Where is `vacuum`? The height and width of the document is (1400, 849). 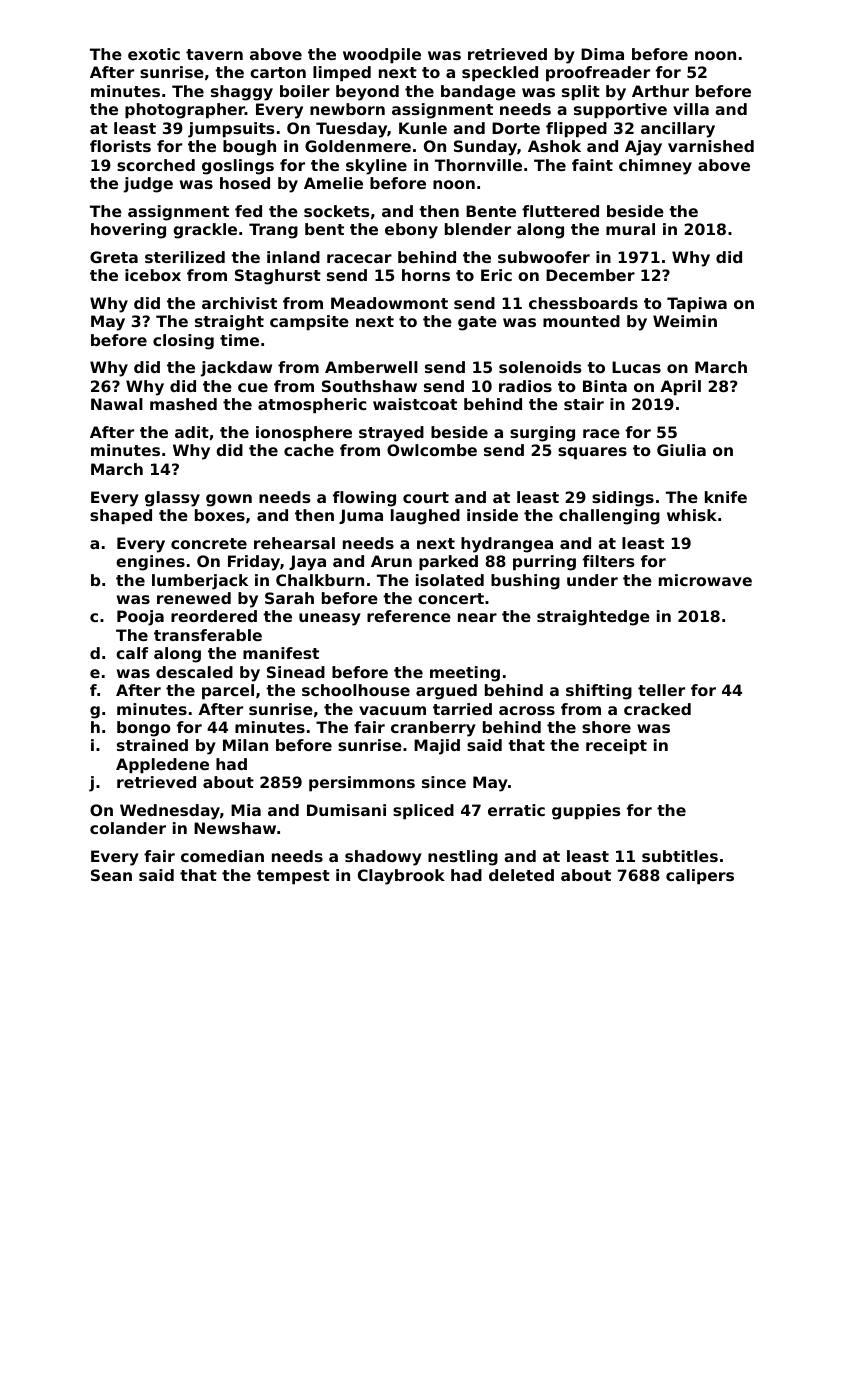
vacuum is located at coordinates (392, 710).
